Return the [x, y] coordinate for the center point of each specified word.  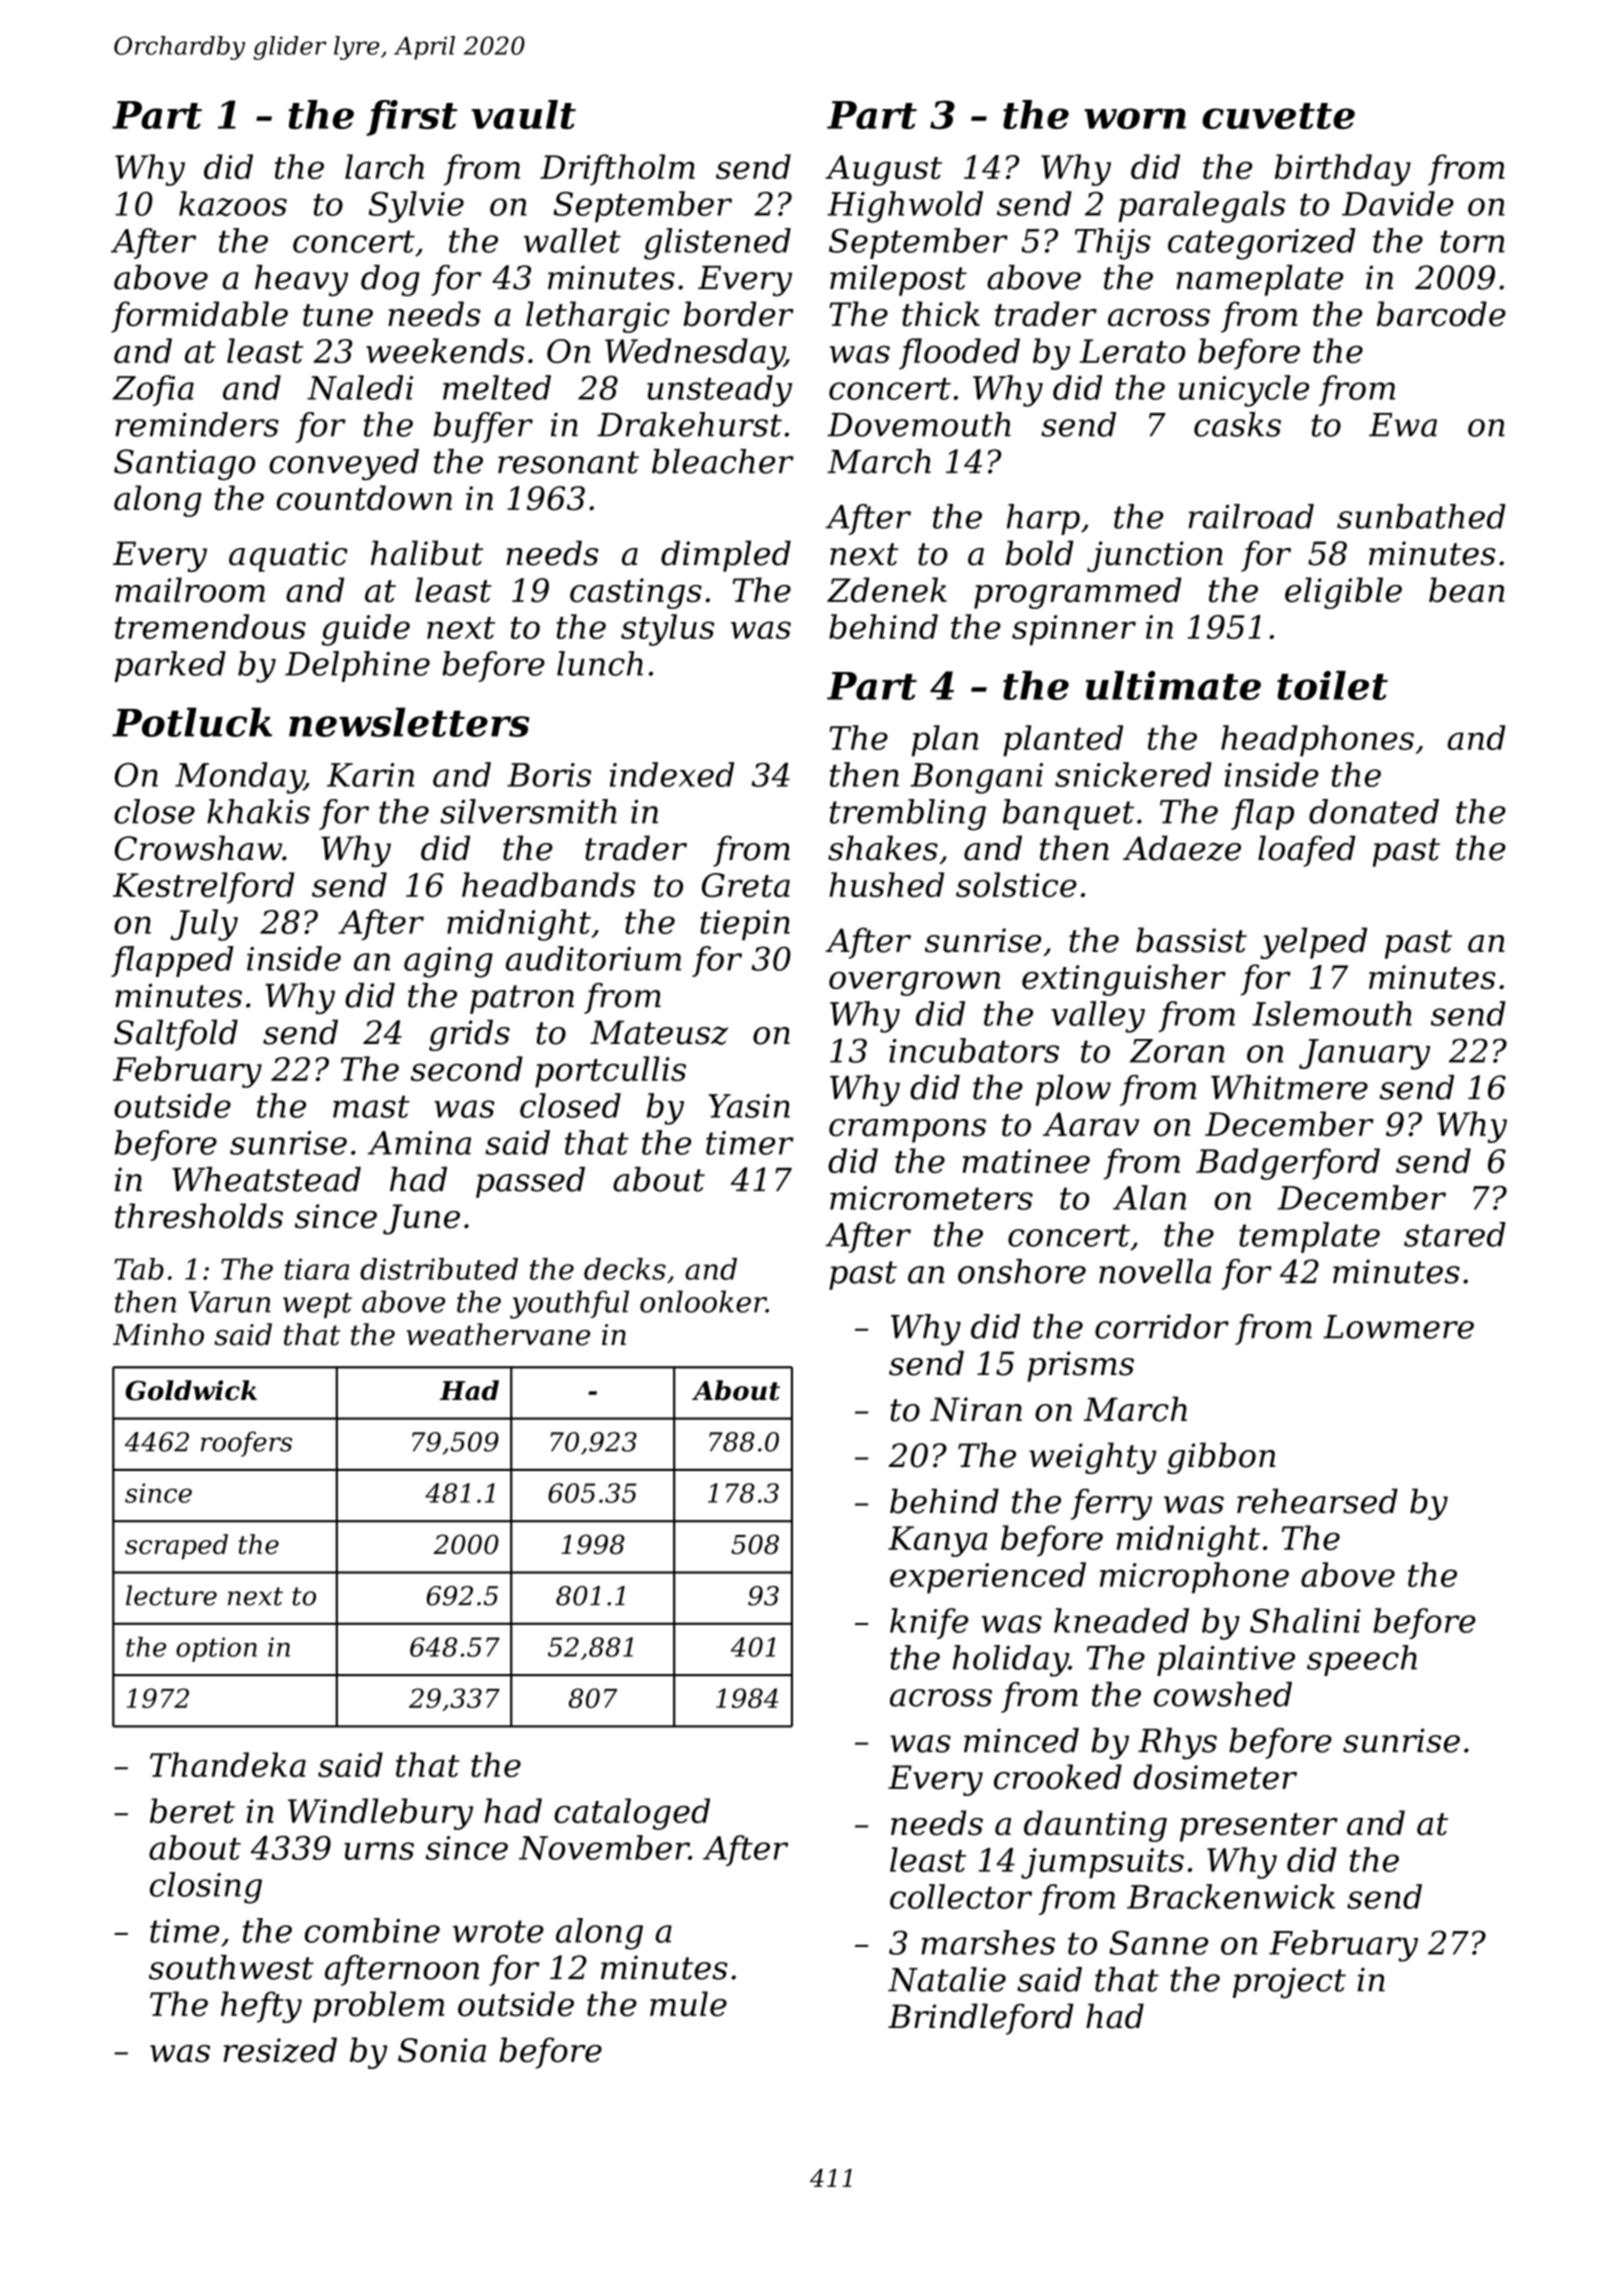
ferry [1111, 1504]
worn [1135, 118]
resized [280, 2050]
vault [523, 114]
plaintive [1226, 1660]
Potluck [192, 722]
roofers [246, 1444]
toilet [1332, 685]
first [411, 118]
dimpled [726, 556]
